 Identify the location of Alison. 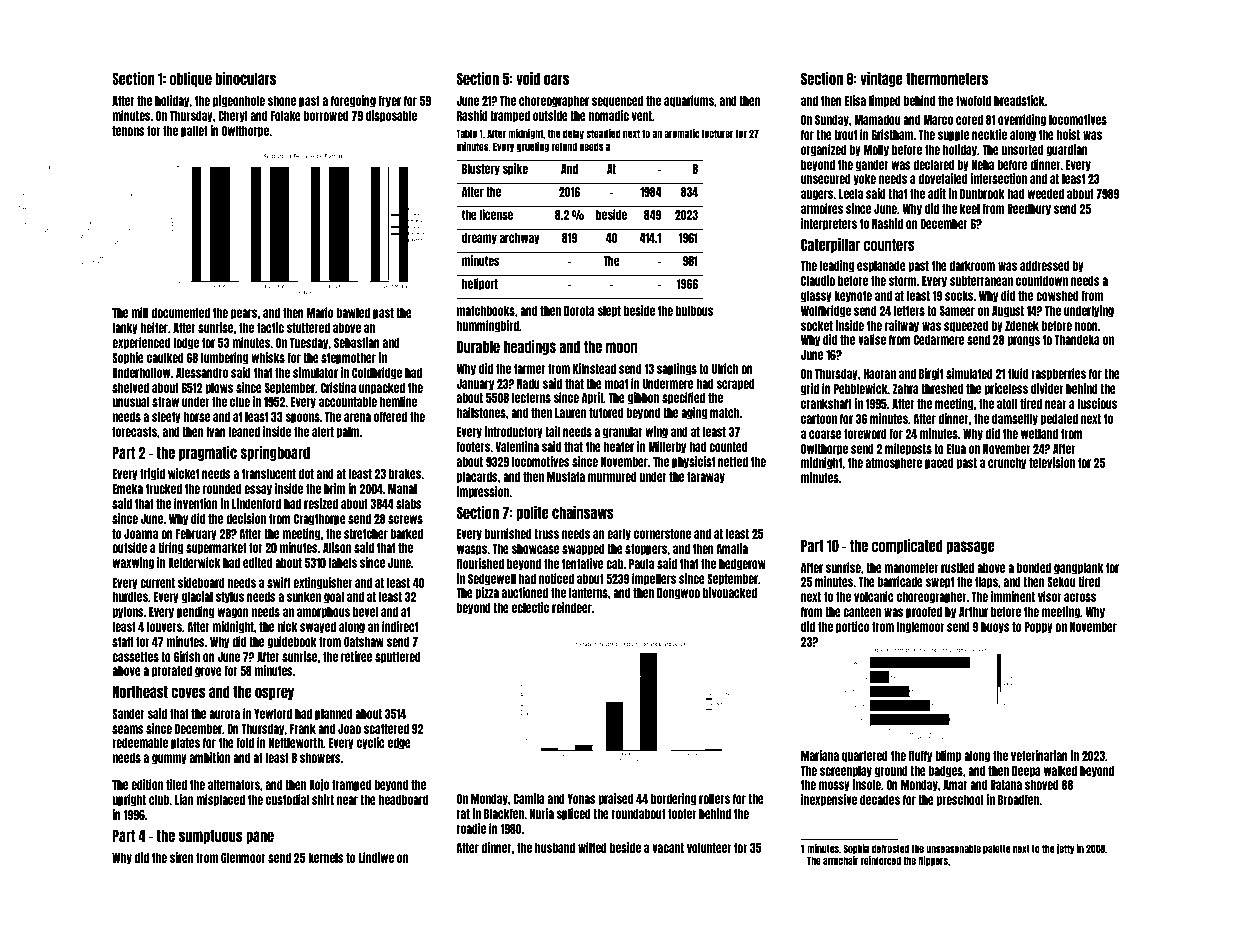
(337, 547).
